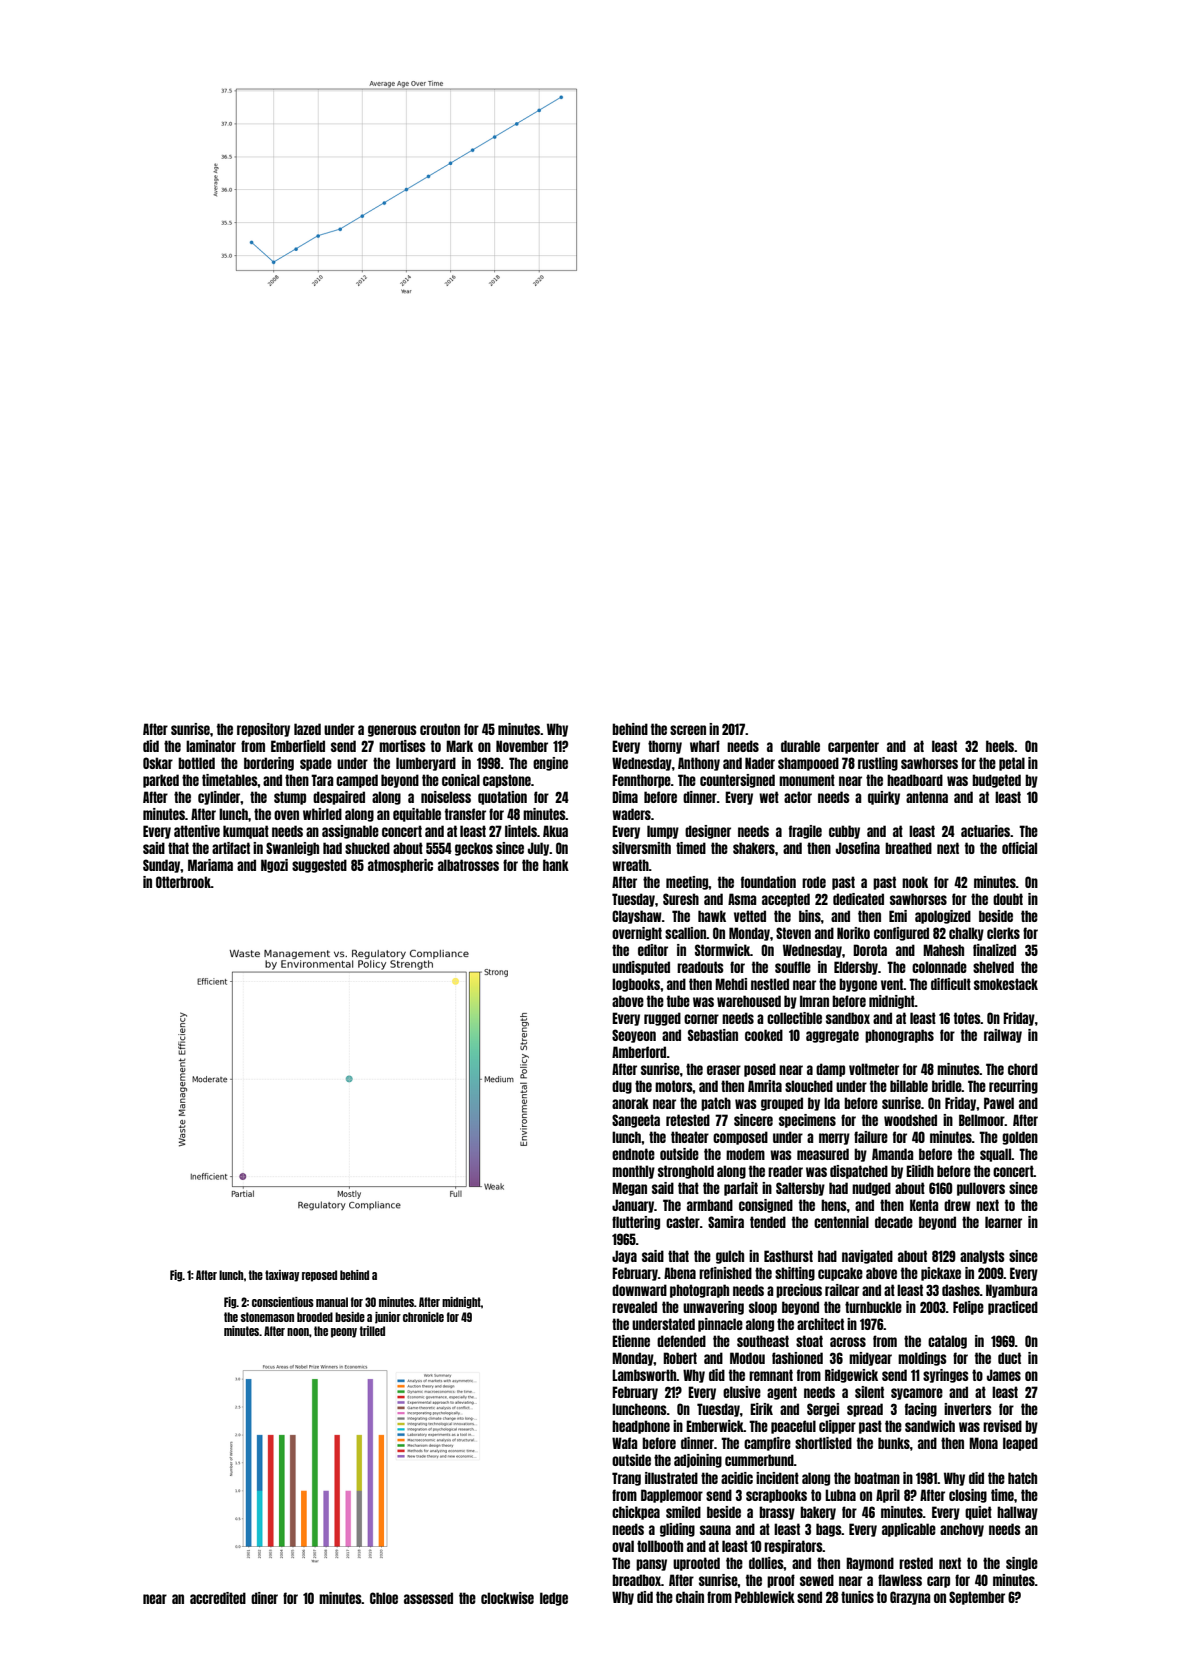  Describe the element at coordinates (622, 1087) in the screenshot. I see `dug` at that location.
